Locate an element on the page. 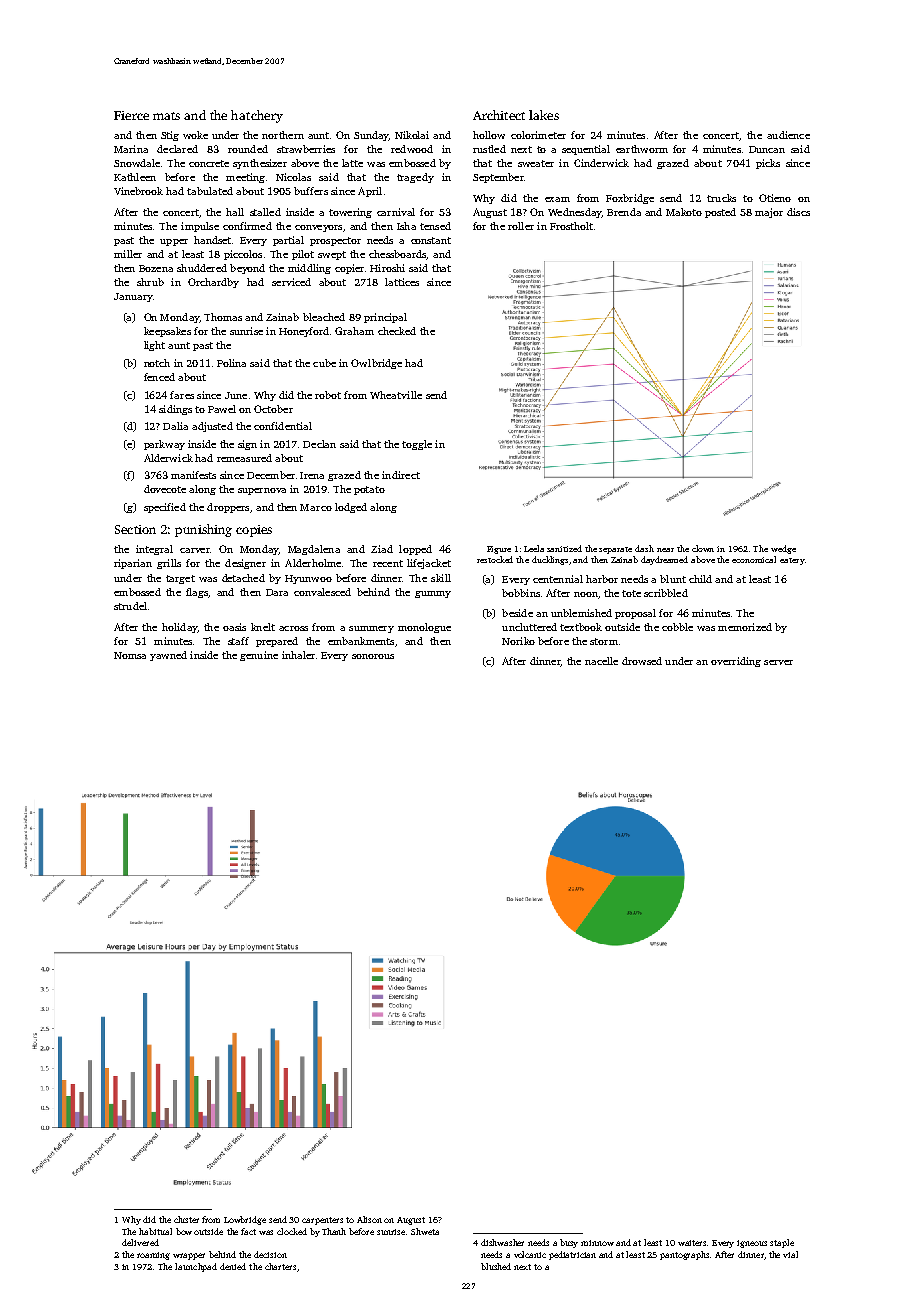  checked is located at coordinates (397, 331).
